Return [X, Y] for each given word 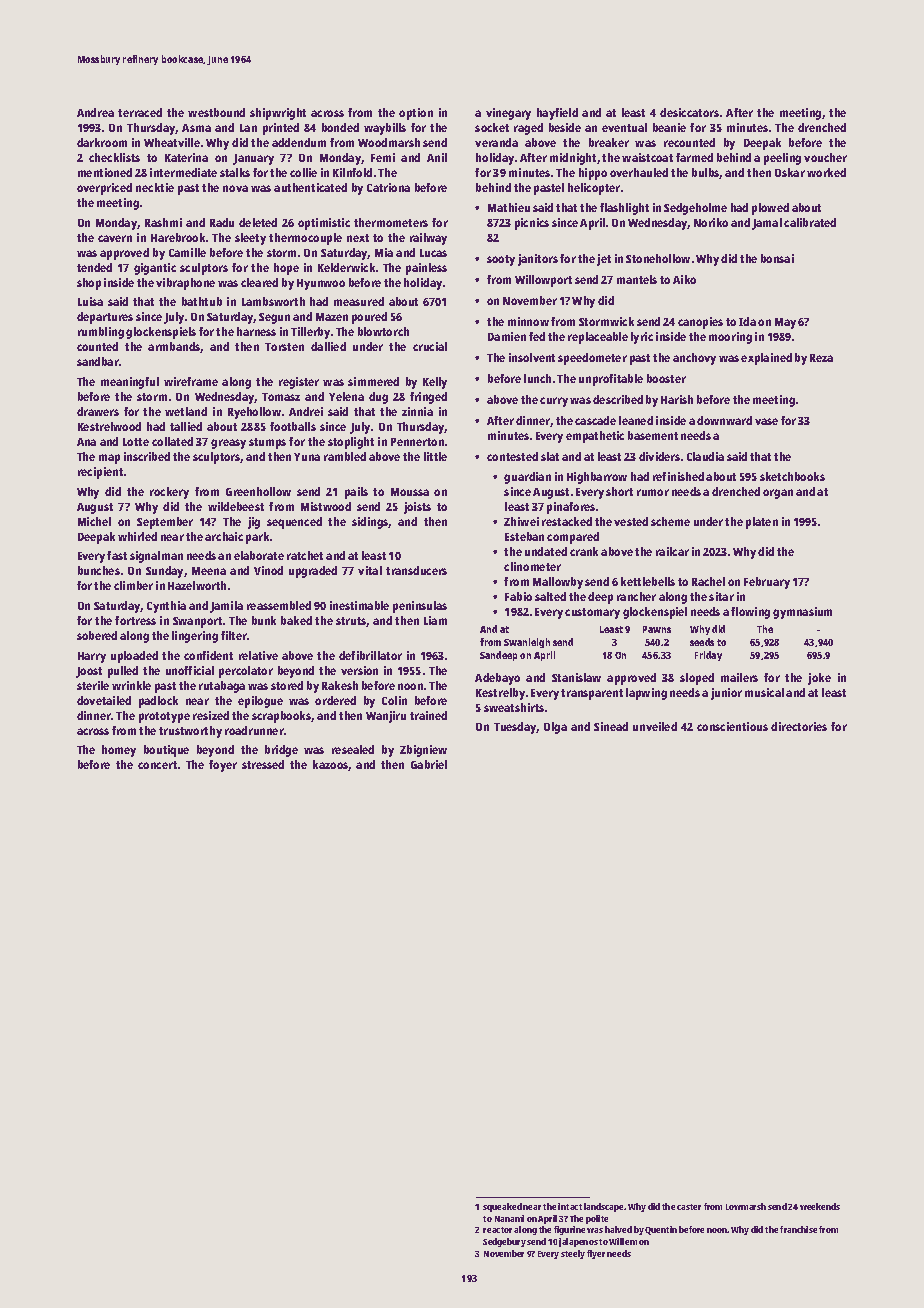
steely [573, 1254]
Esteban [524, 536]
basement [653, 435]
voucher [825, 157]
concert [157, 765]
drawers [98, 411]
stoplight [351, 443]
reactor [497, 1230]
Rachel [708, 581]
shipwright [278, 114]
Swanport [197, 622]
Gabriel [429, 764]
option [416, 114]
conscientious [732, 726]
